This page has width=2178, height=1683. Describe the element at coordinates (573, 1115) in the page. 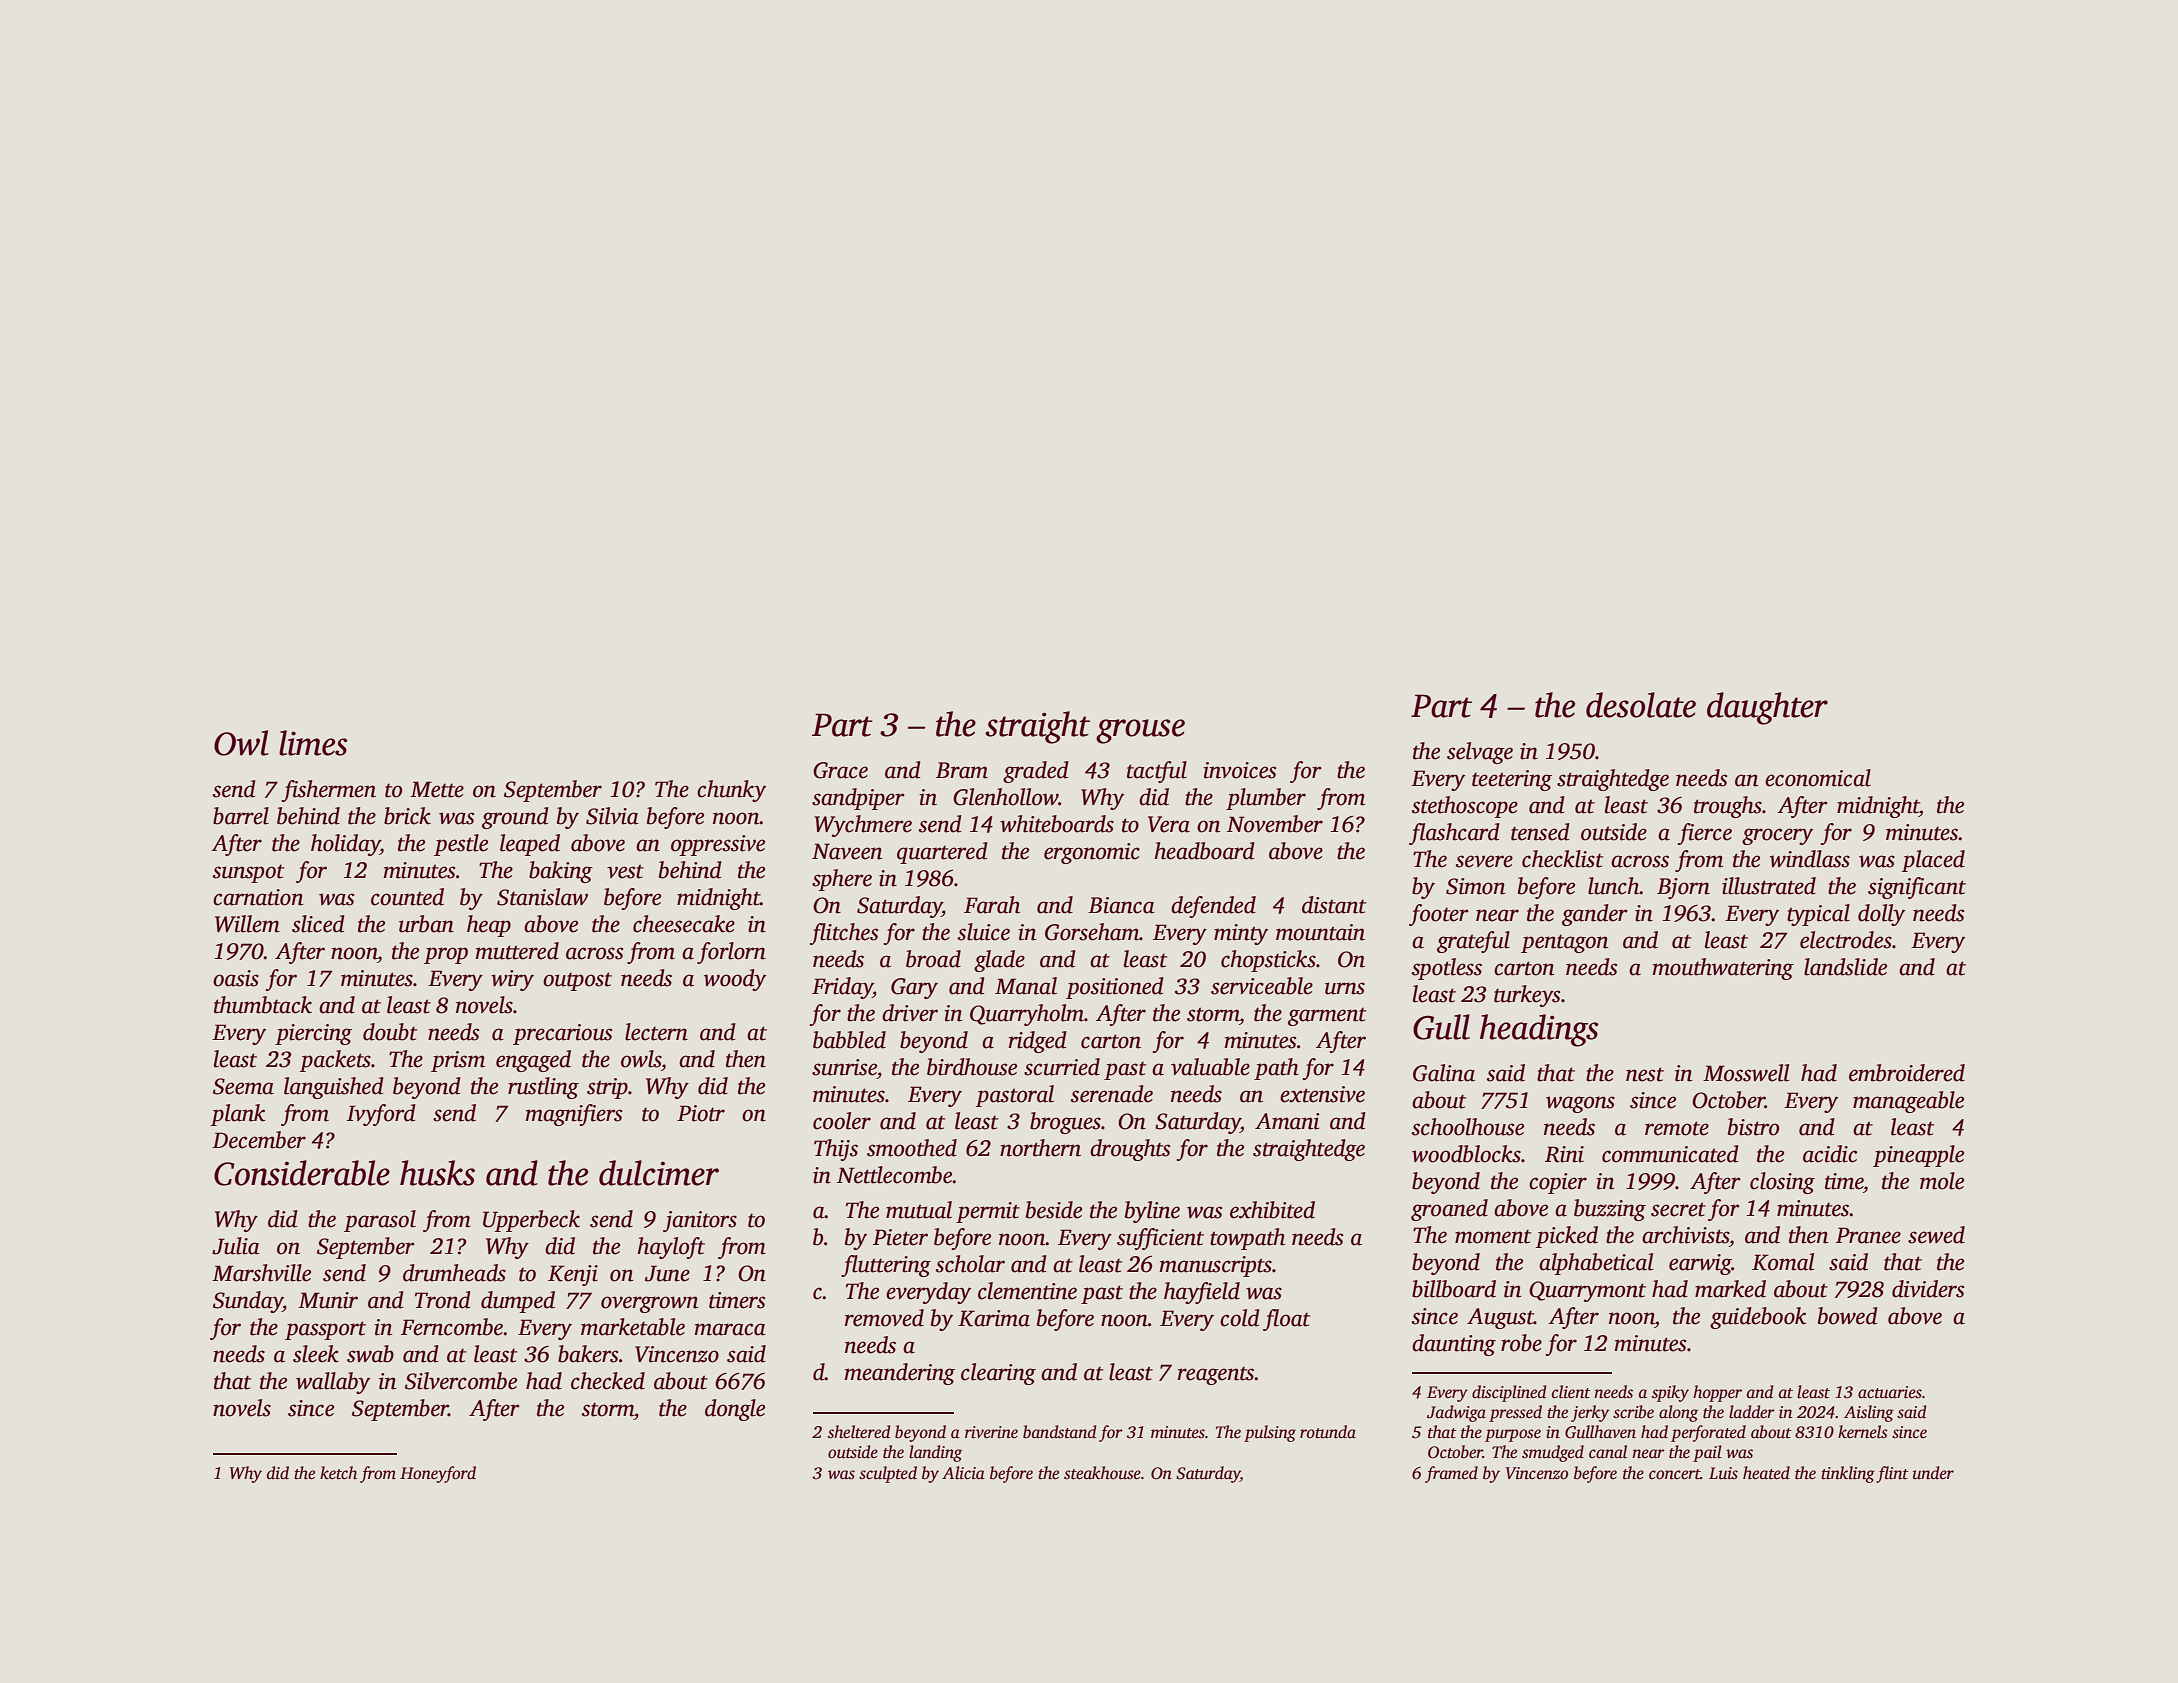

I see `magnifiers` at that location.
